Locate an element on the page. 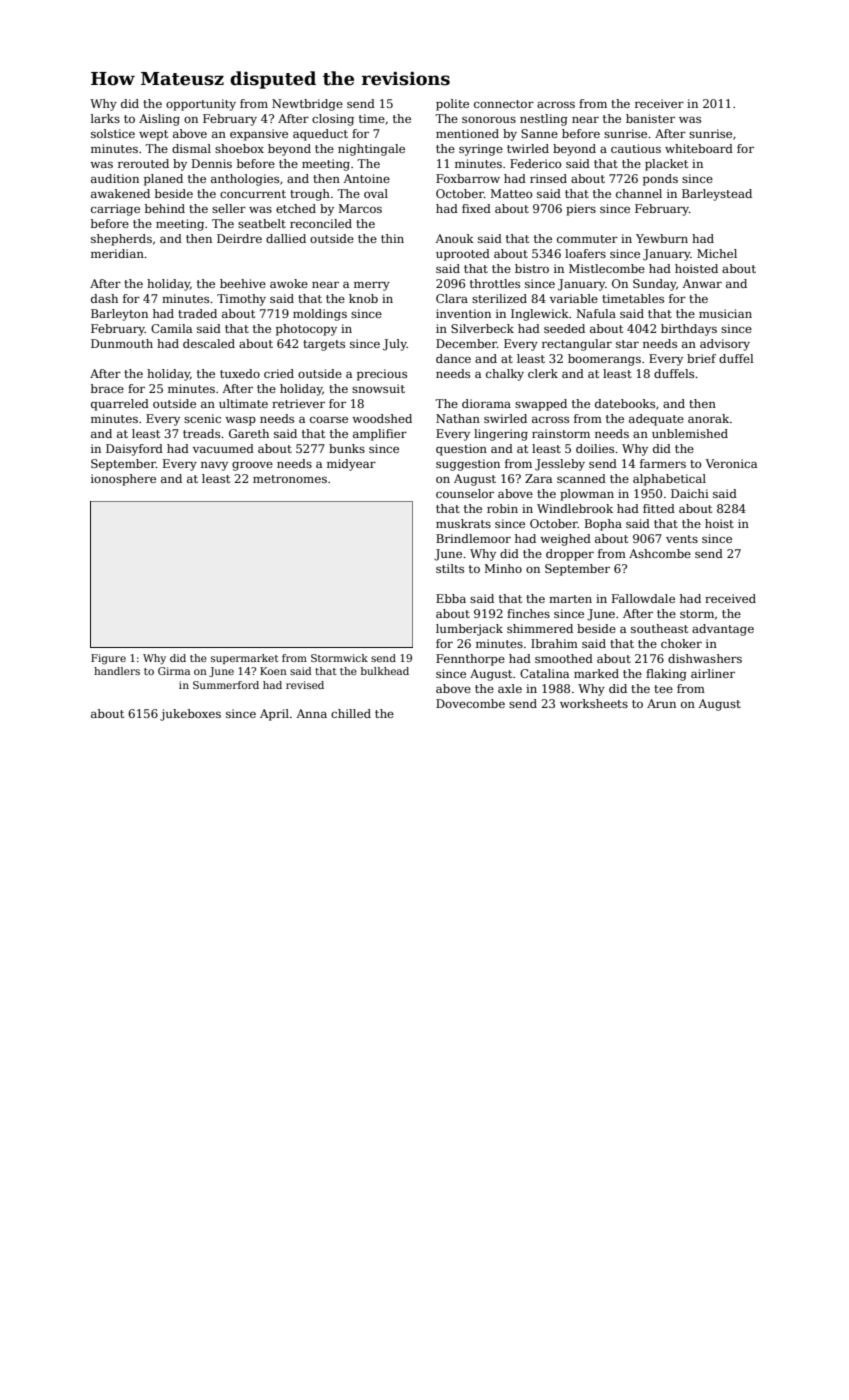 This document has height=1400, width=849. Timothy is located at coordinates (241, 300).
